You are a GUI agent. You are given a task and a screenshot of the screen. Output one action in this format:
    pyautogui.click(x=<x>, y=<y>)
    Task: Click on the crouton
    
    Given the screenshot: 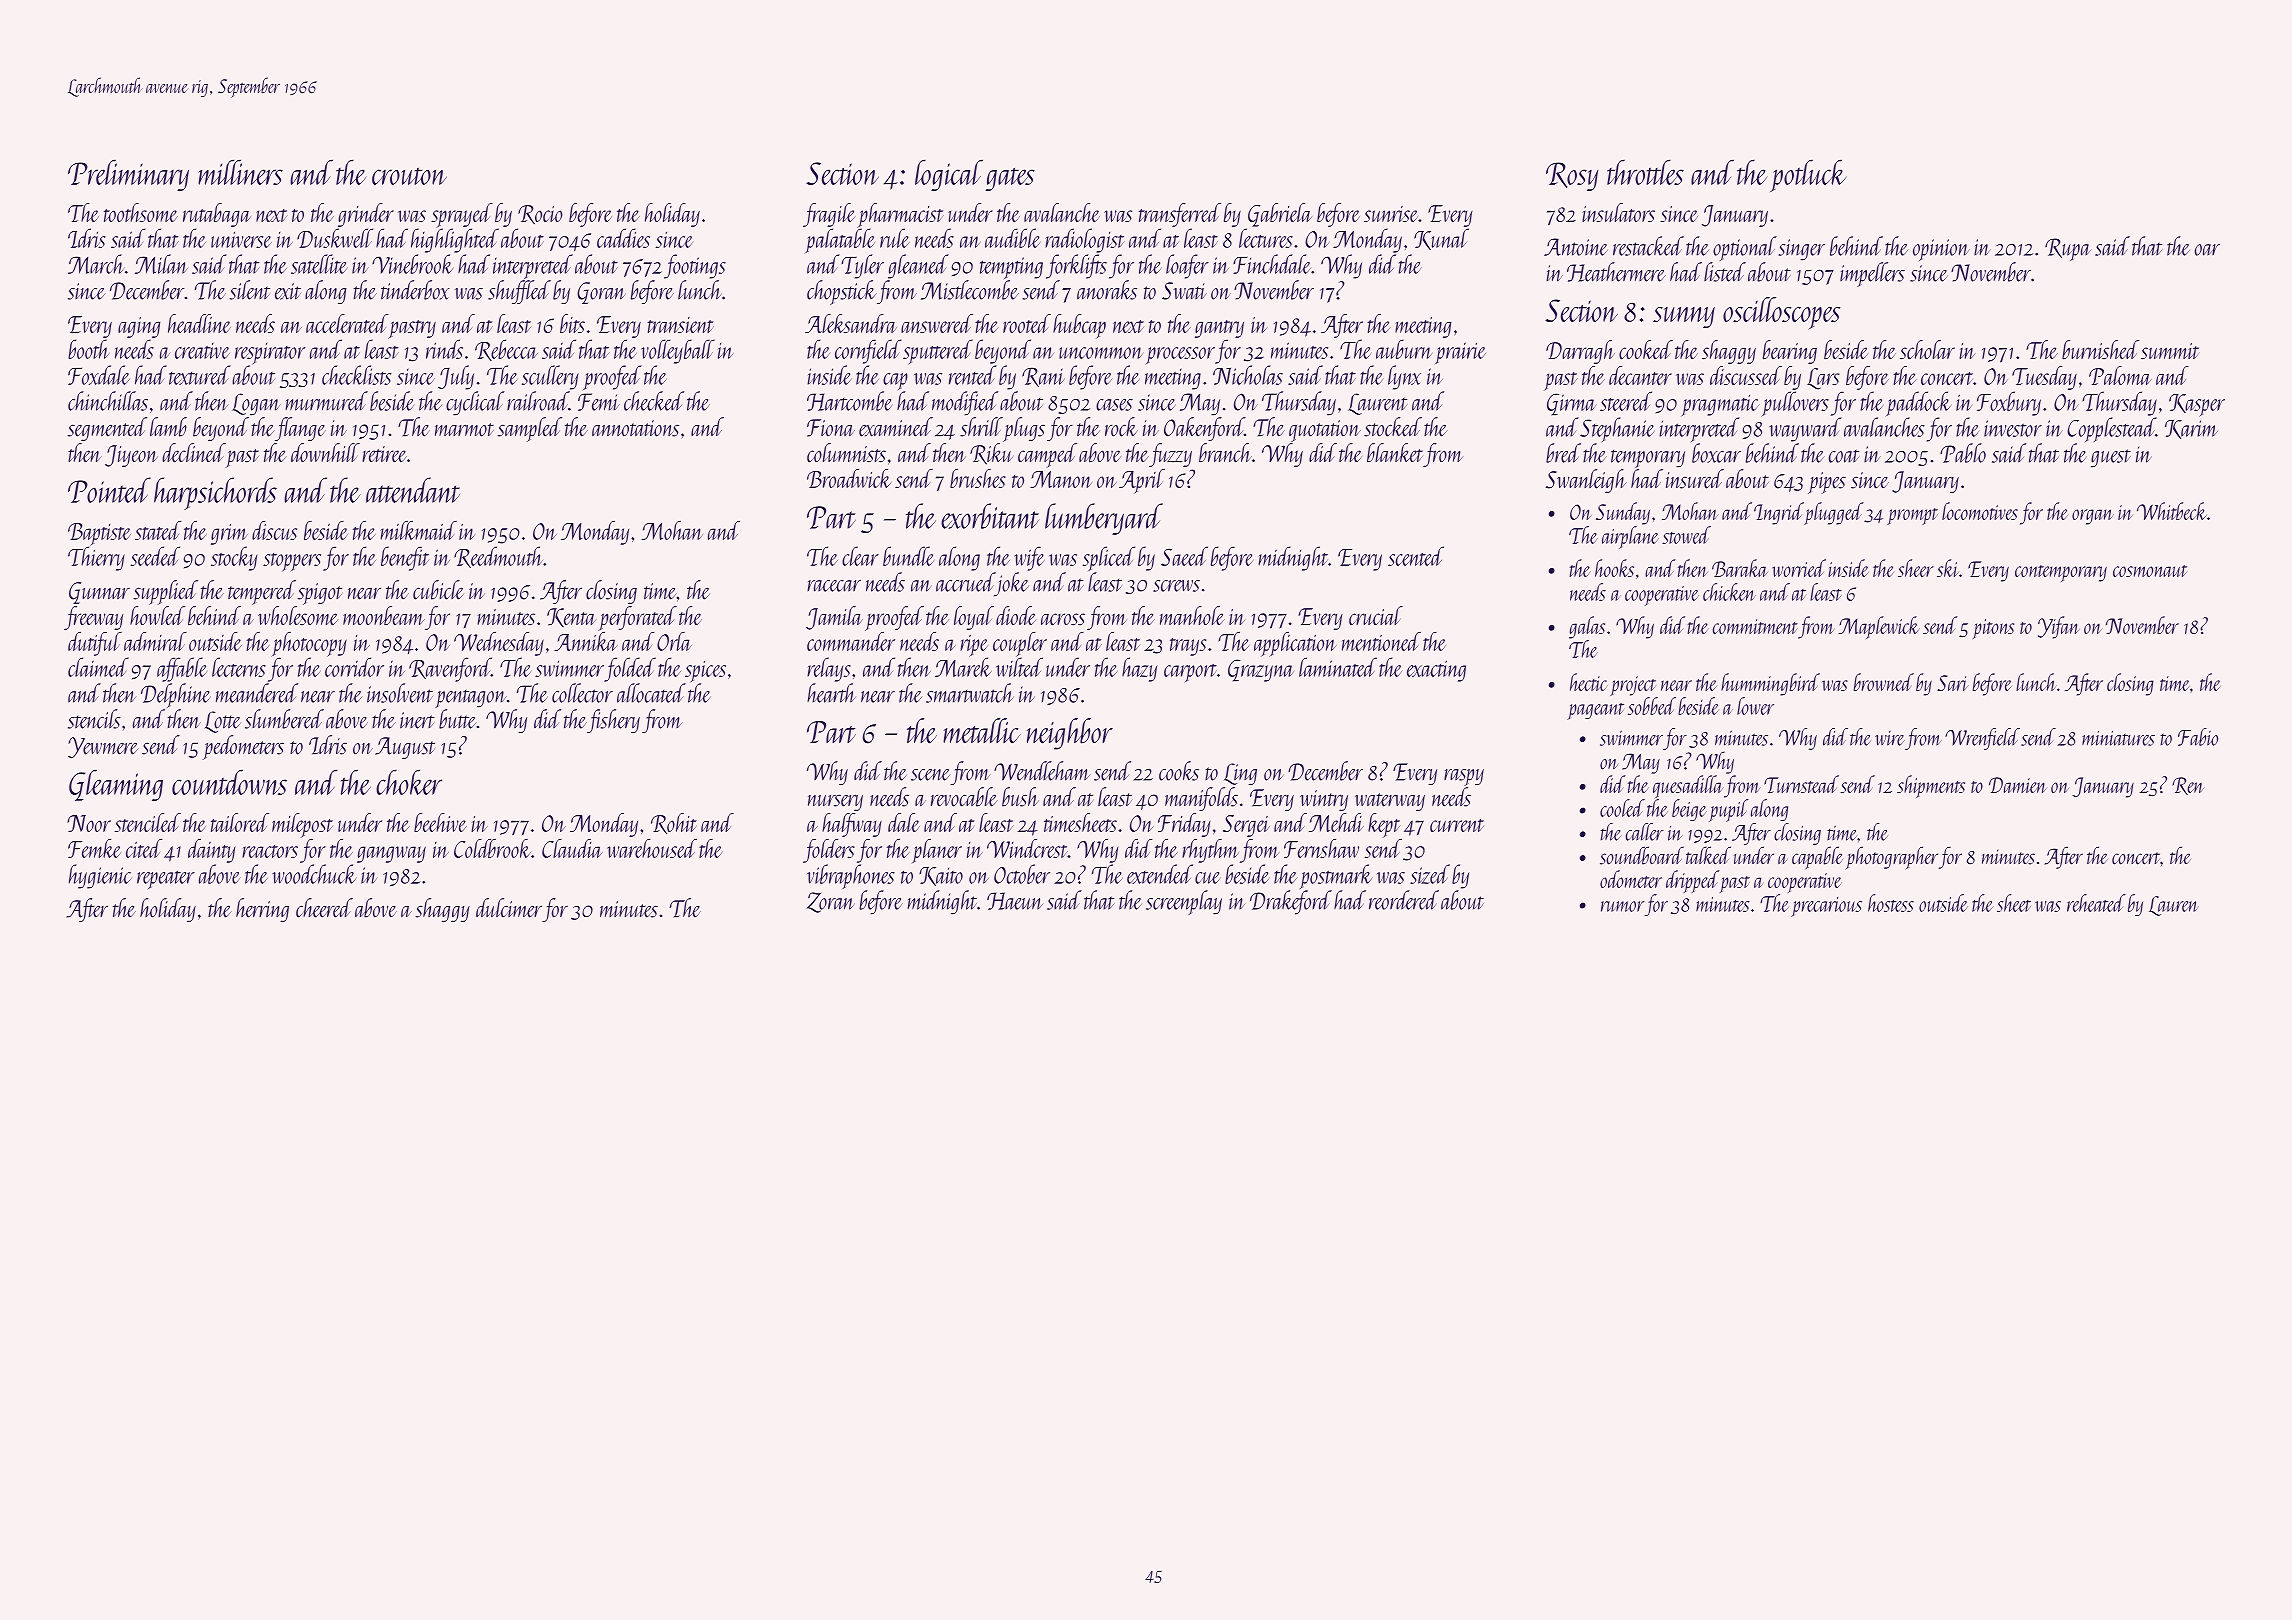 What is the action you would take?
    pyautogui.click(x=409, y=176)
